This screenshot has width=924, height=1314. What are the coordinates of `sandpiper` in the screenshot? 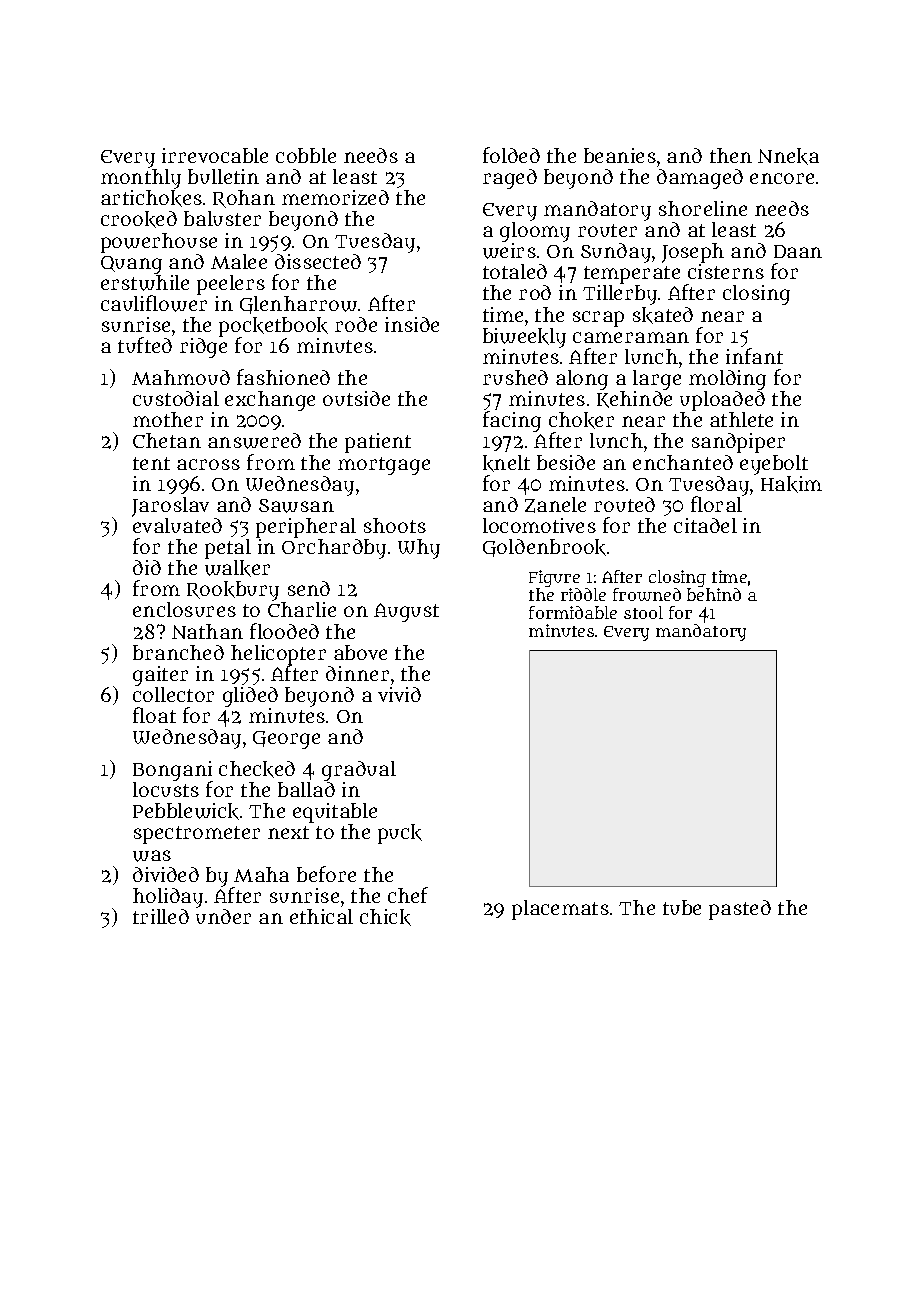 It's located at (738, 443).
